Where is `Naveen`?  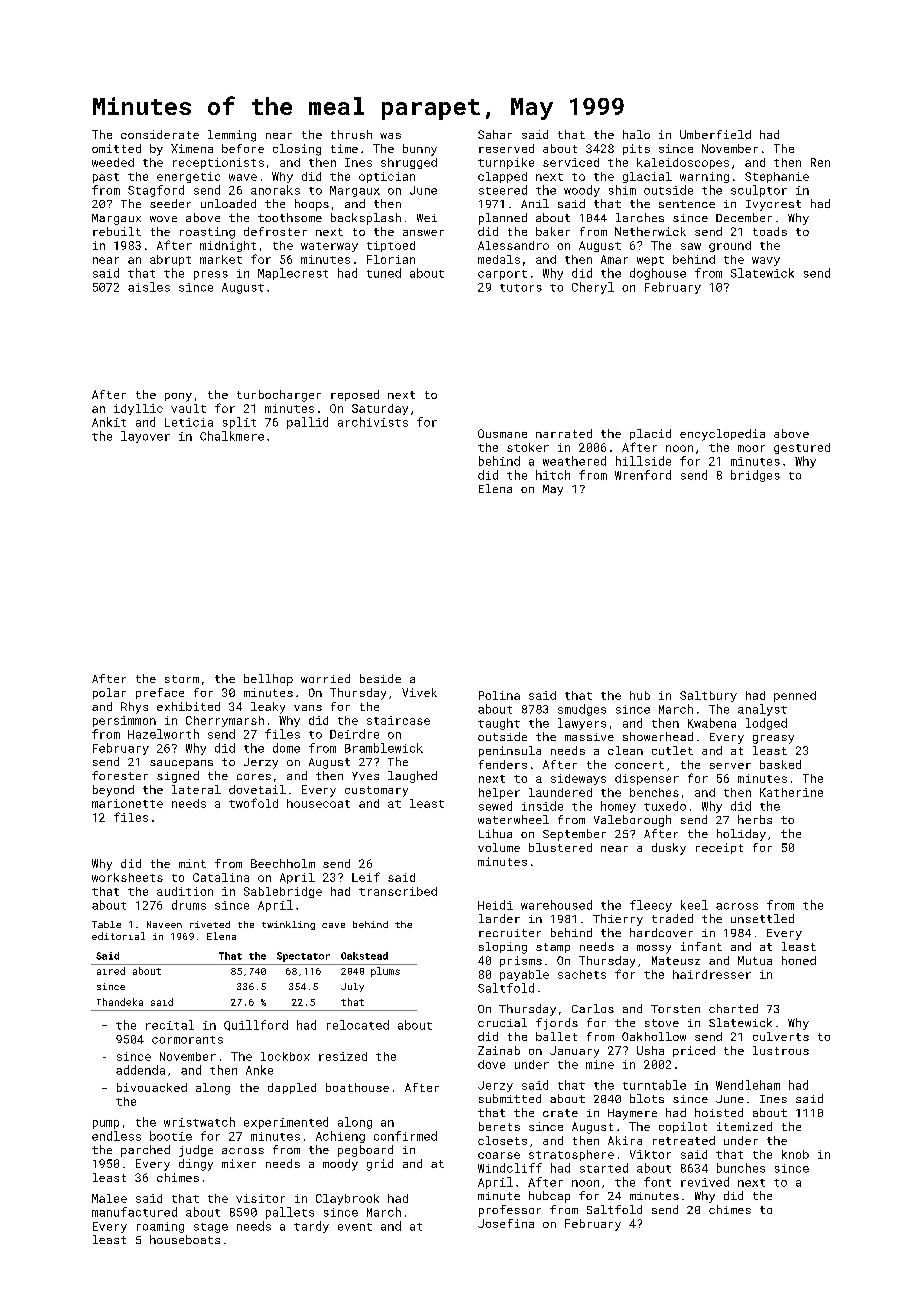
Naveen is located at coordinates (164, 924).
